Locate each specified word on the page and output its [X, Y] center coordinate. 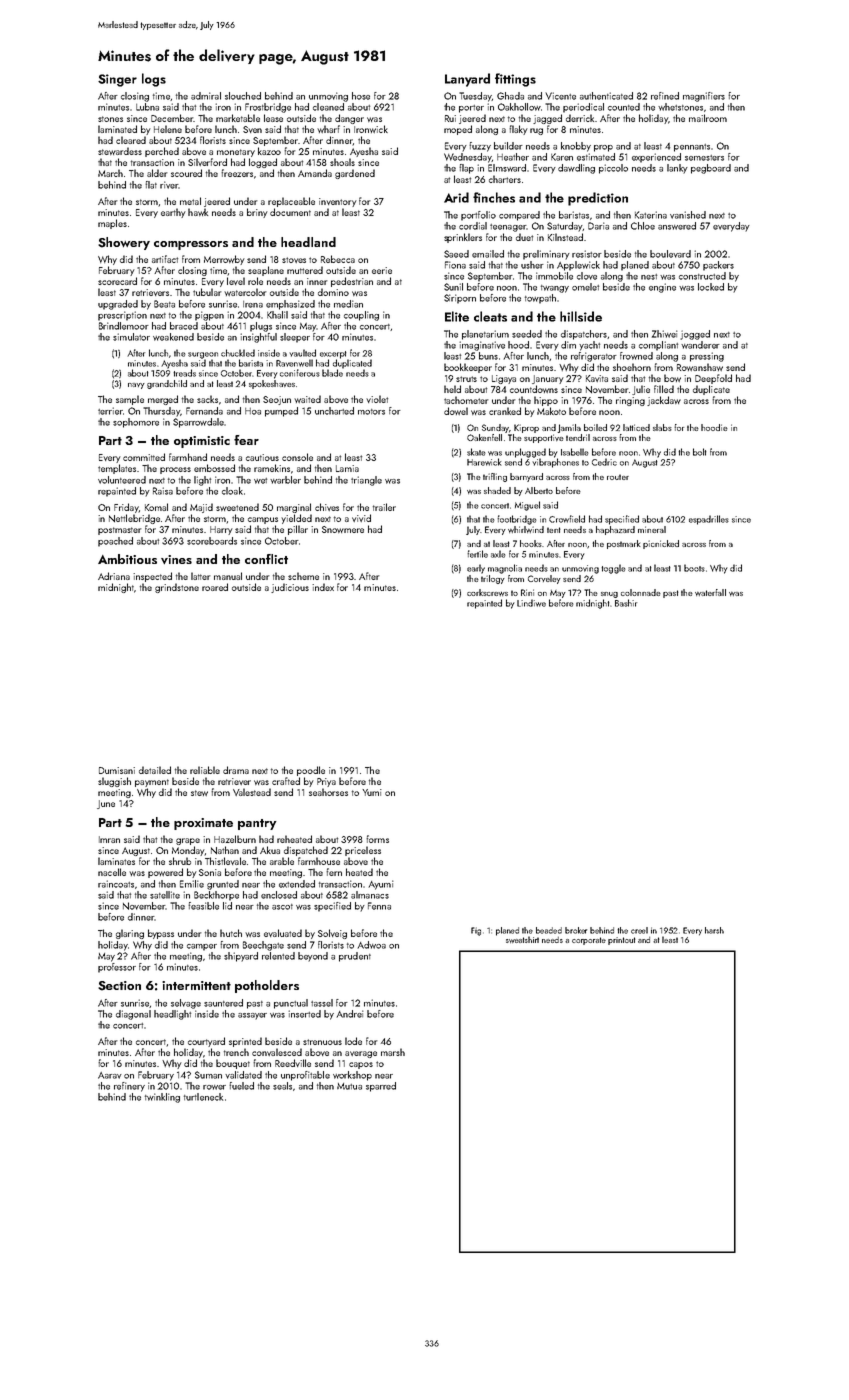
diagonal [133, 1015]
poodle [311, 771]
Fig [476, 931]
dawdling [576, 169]
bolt [700, 452]
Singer [117, 80]
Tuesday [475, 97]
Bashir [626, 603]
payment [152, 783]
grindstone [177, 588]
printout [622, 941]
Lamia [347, 468]
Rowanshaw [700, 367]
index [323, 587]
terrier [110, 411]
